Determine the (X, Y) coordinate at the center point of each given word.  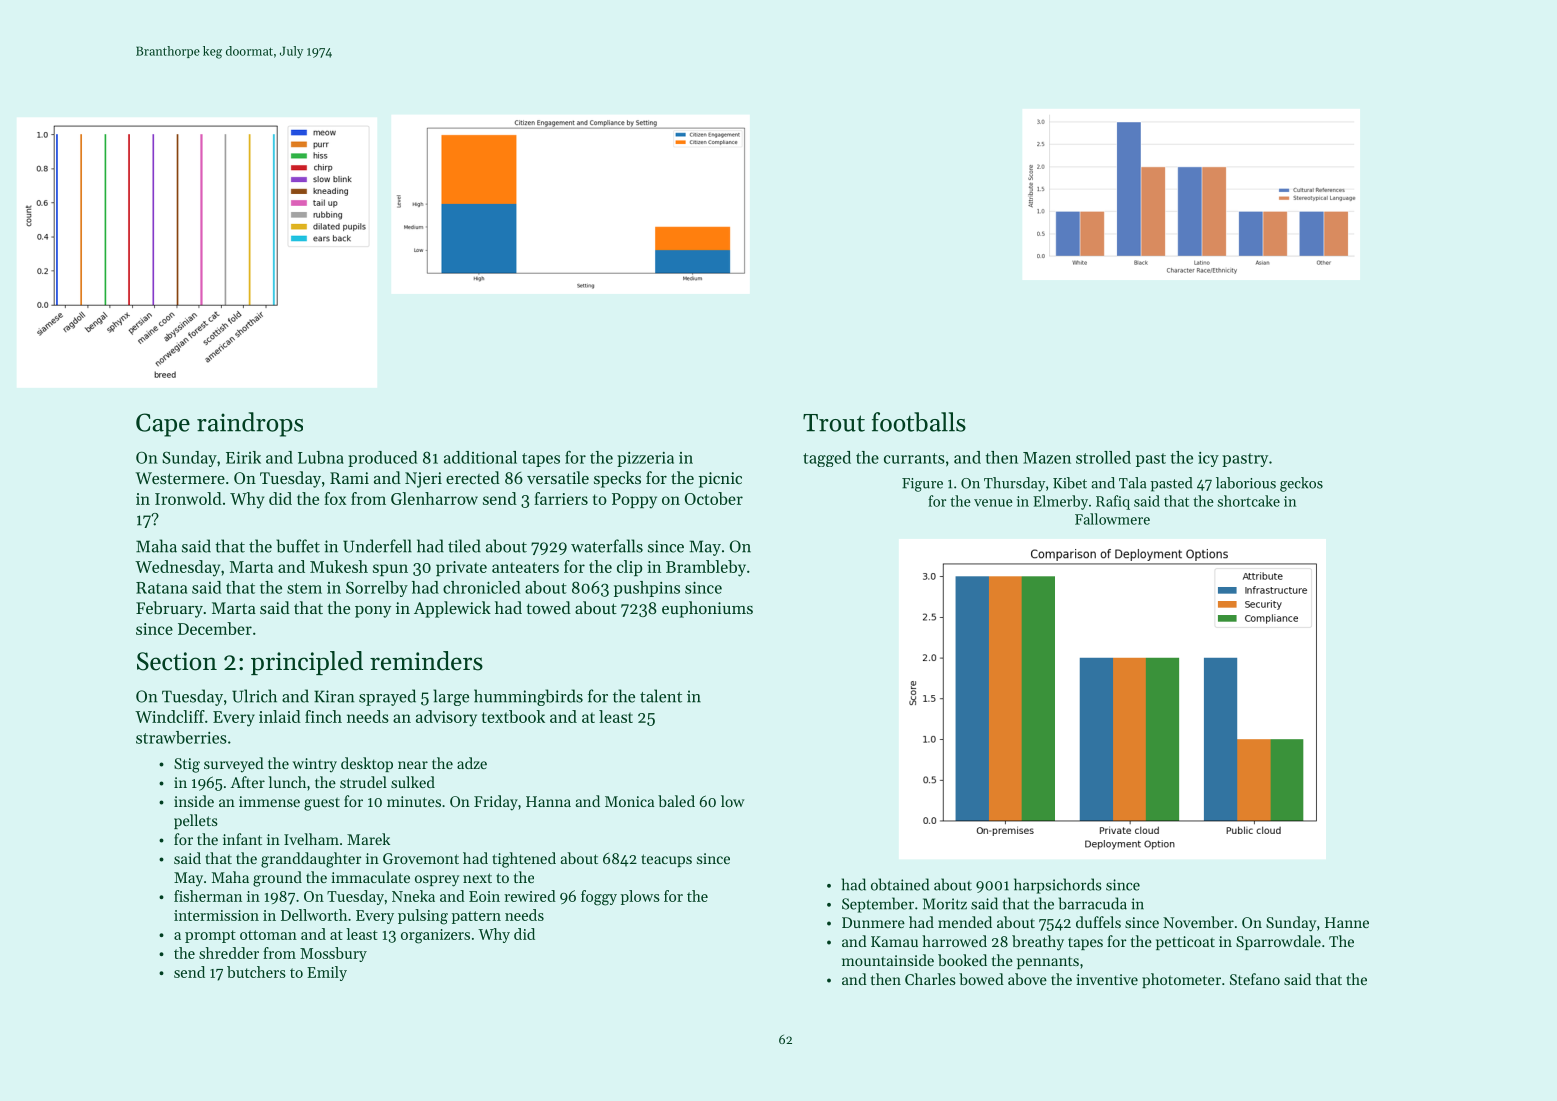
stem (304, 588)
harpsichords (1058, 886)
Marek (368, 839)
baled (676, 801)
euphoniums (707, 609)
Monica (629, 801)
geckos (1301, 484)
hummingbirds (528, 697)
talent (661, 696)
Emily (327, 973)
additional (480, 457)
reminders (426, 661)
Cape (163, 425)
